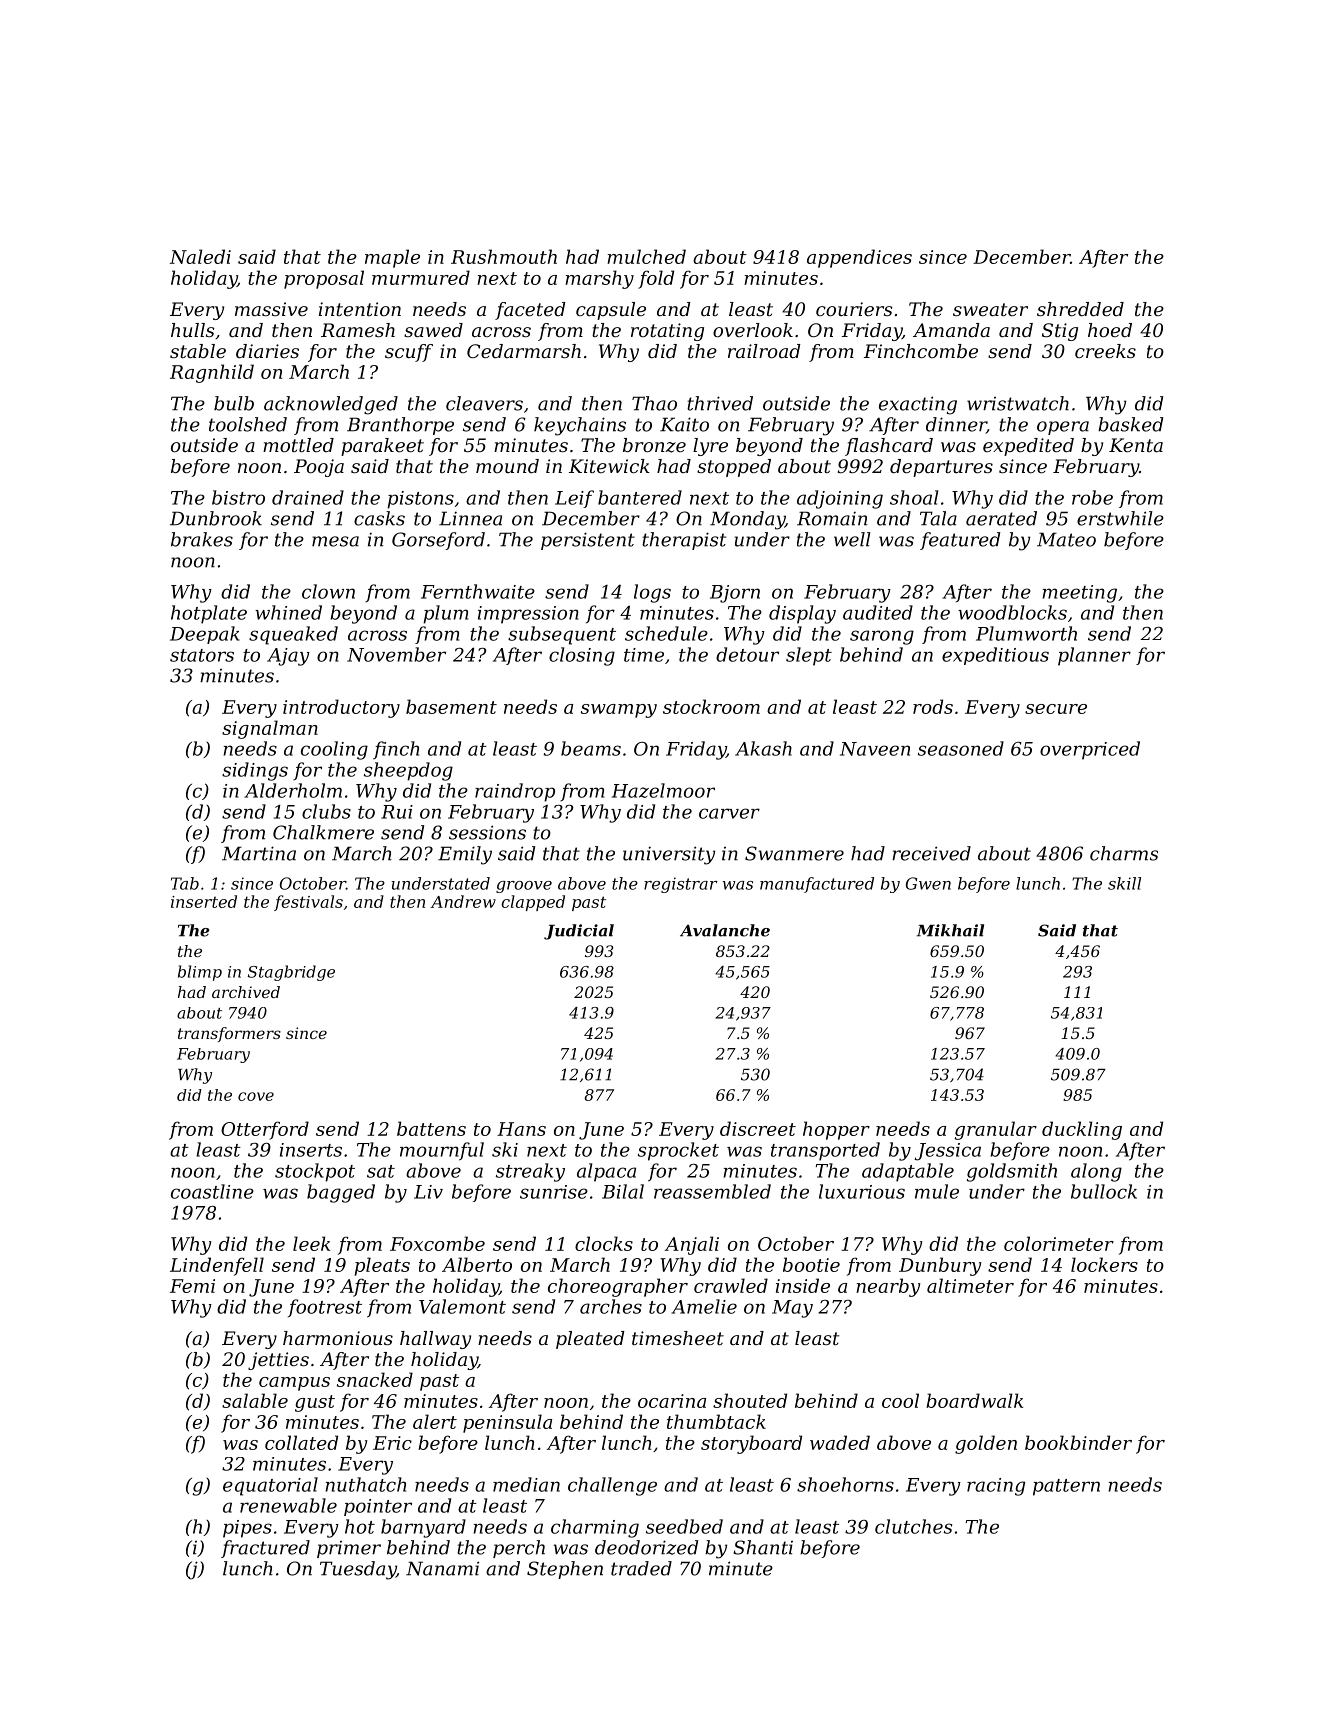  Describe the element at coordinates (666, 633) in the screenshot. I see `schedule` at that location.
